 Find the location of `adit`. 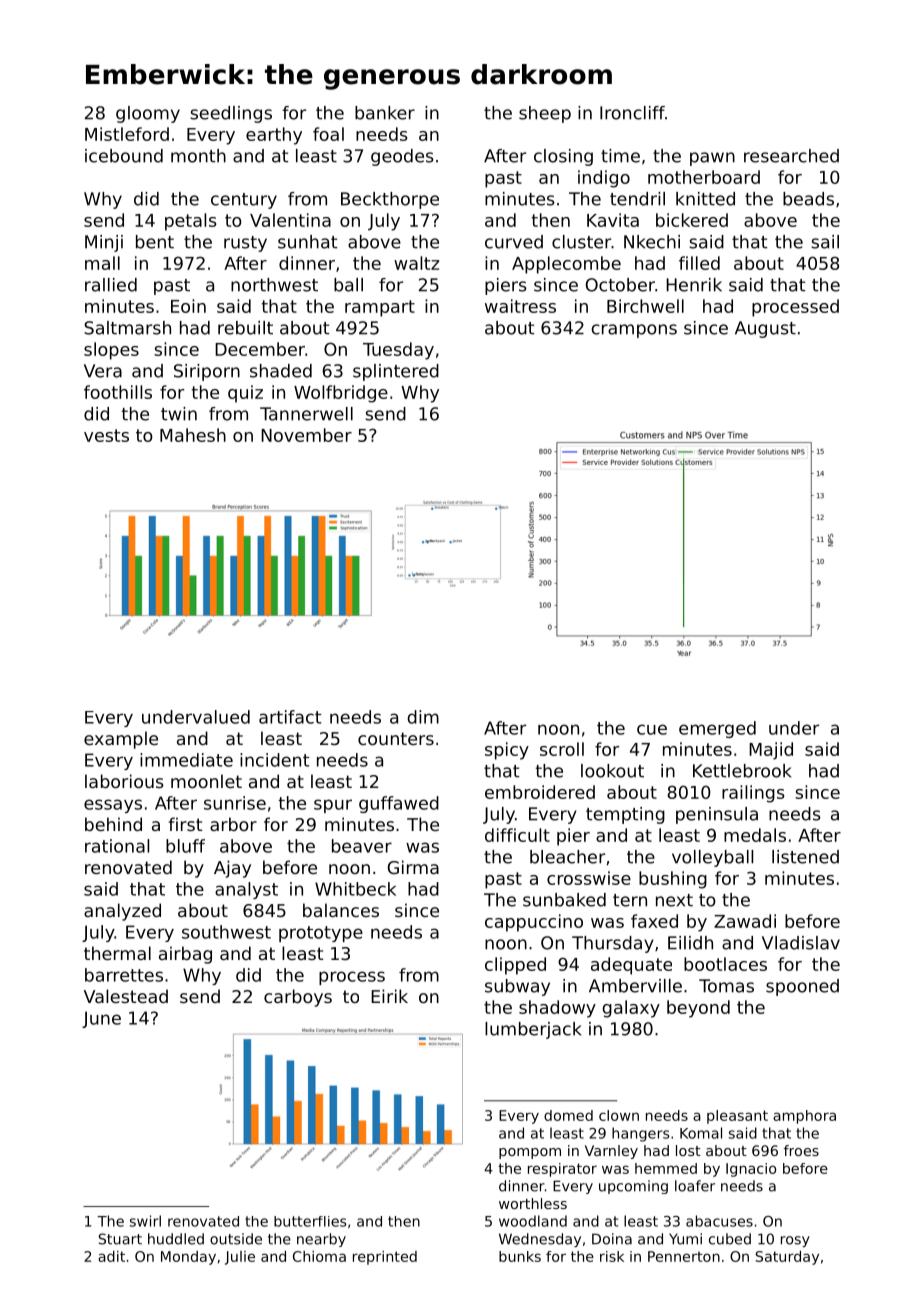

adit is located at coordinates (111, 1256).
